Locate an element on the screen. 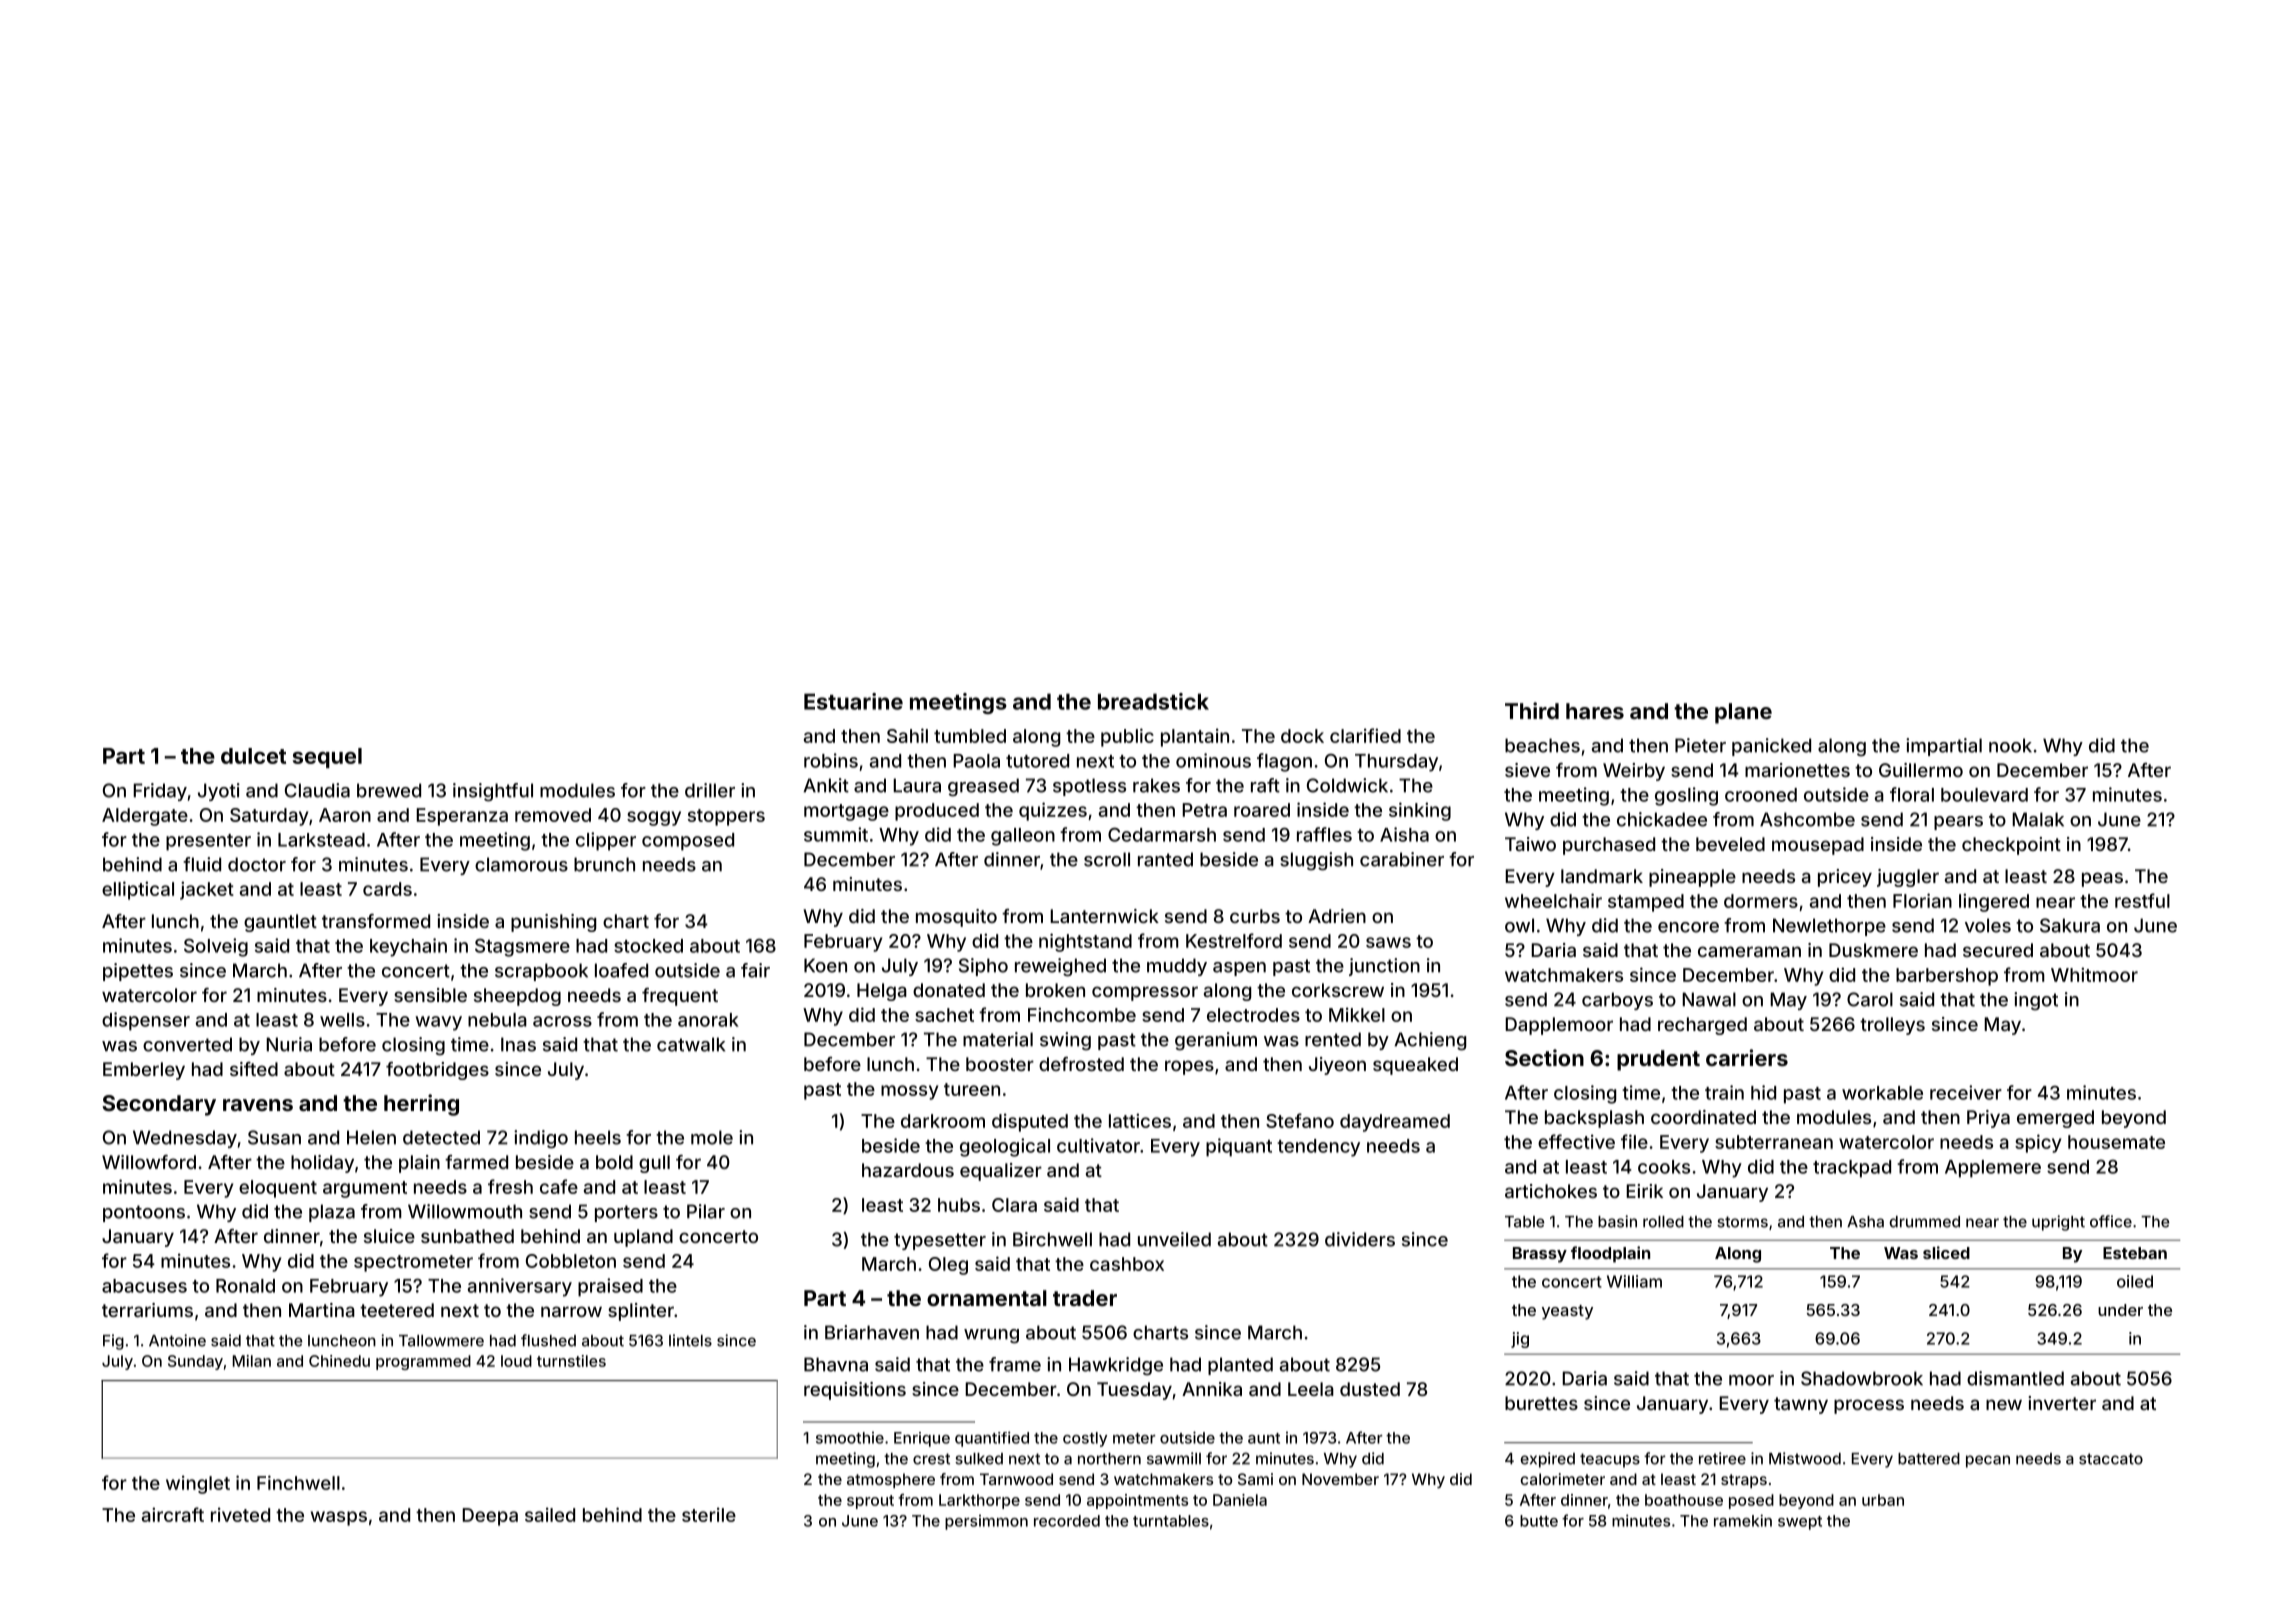 This screenshot has height=1614, width=2282. anorak is located at coordinates (708, 1020).
